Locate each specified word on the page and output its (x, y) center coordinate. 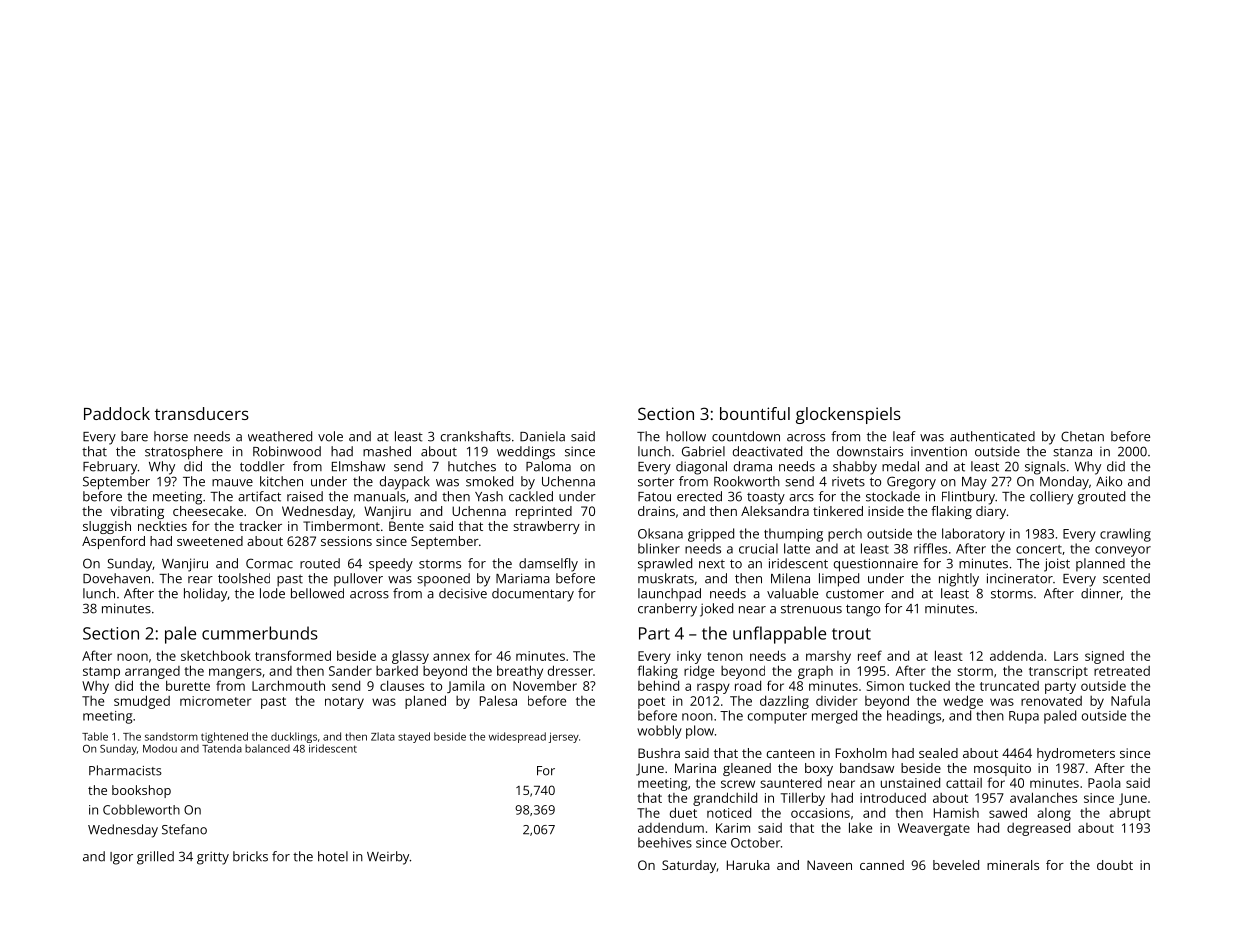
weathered (280, 436)
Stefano (184, 829)
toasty (766, 498)
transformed (293, 655)
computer (777, 718)
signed (1104, 657)
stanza (1072, 452)
